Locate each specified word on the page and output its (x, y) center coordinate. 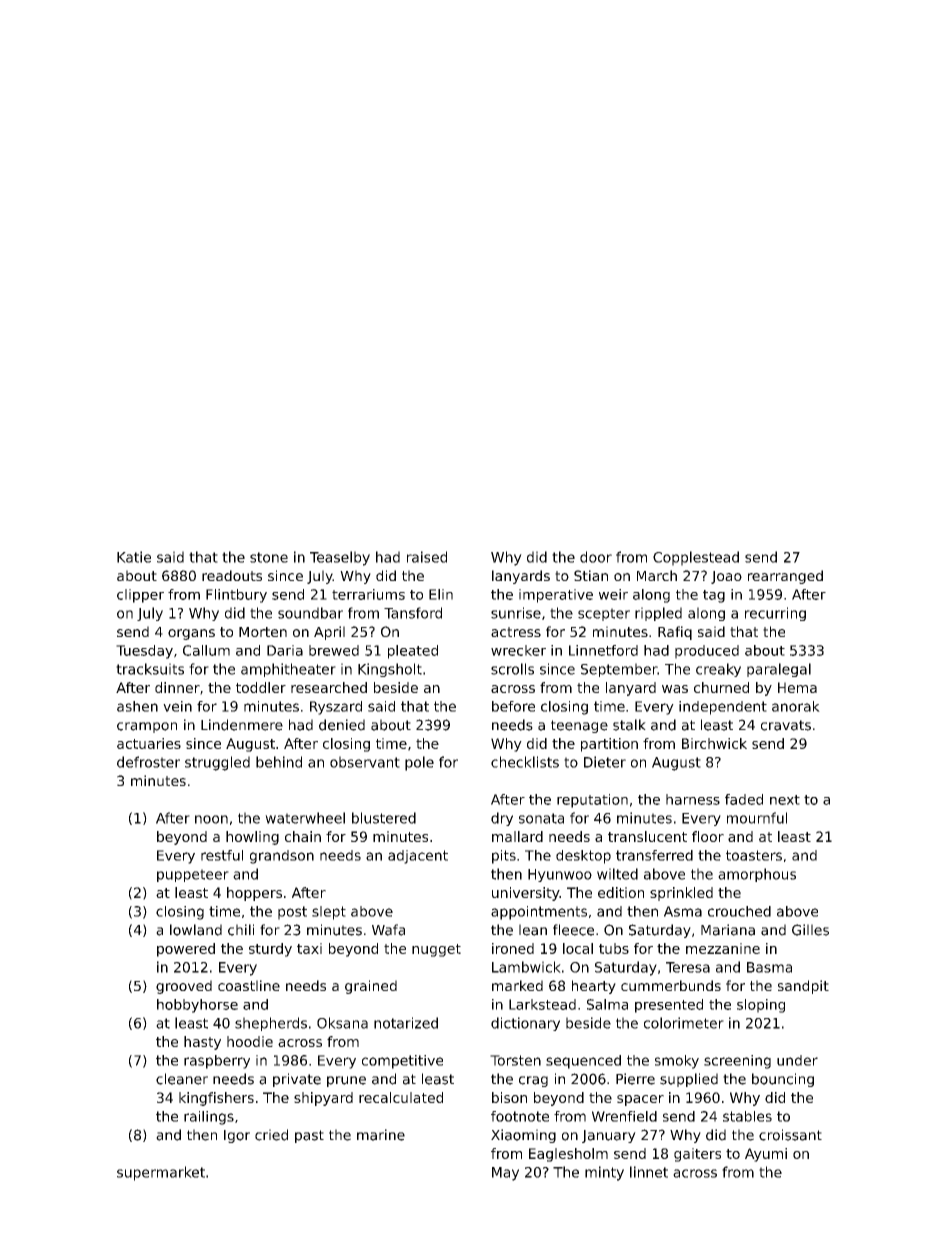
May (505, 1174)
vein (177, 706)
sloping (761, 1006)
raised (427, 557)
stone (269, 557)
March (657, 575)
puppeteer (193, 875)
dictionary (525, 1024)
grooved (184, 987)
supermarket (161, 1173)
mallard (517, 836)
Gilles (810, 930)
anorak (796, 706)
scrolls (512, 669)
